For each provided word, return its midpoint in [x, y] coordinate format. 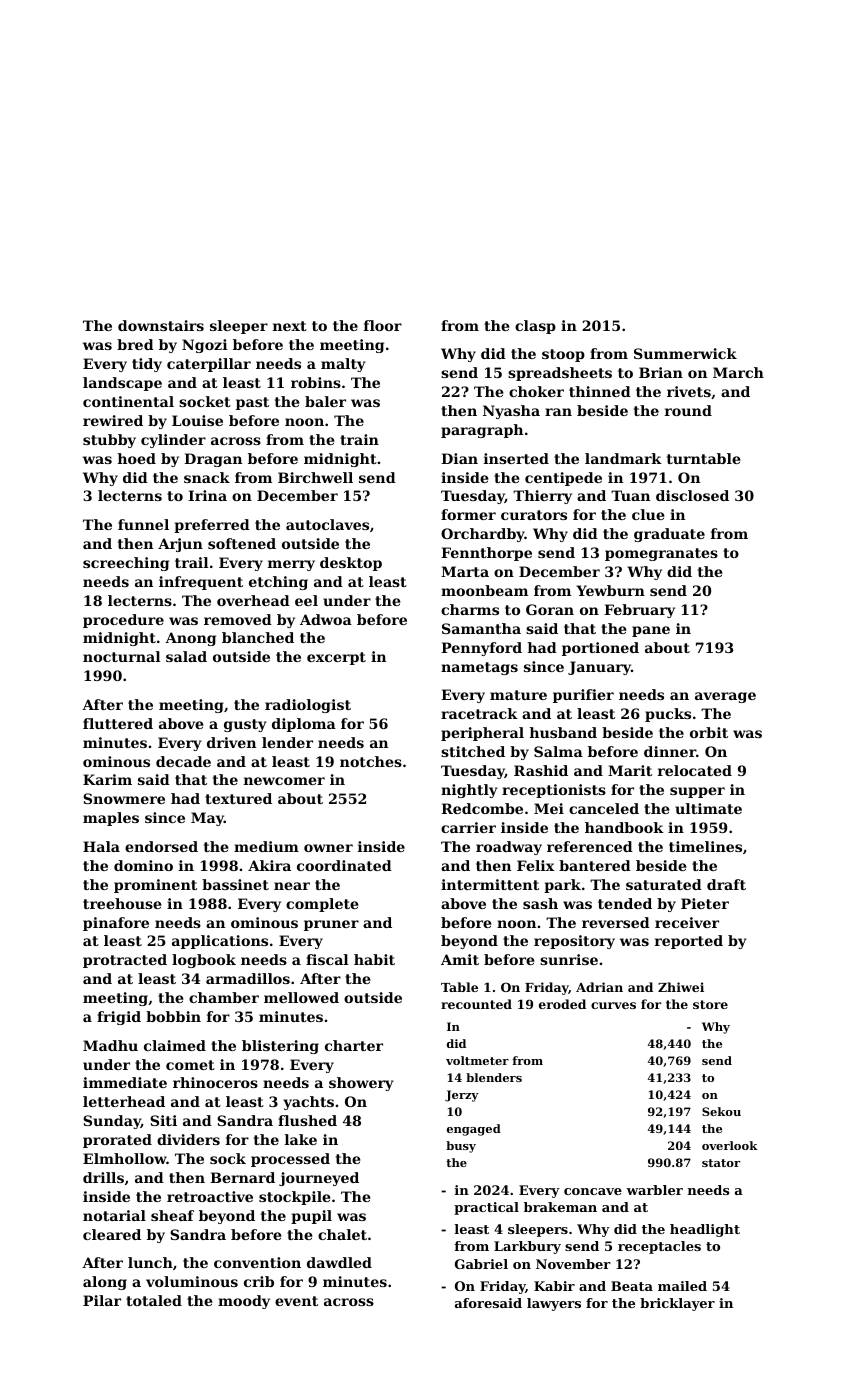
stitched [473, 751]
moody [244, 1302]
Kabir [554, 1286]
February [639, 611]
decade [183, 761]
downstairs [161, 325]
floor [383, 325]
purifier [583, 696]
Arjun [180, 545]
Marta [465, 571]
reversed [616, 922]
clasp [535, 327]
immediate [125, 1082]
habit [374, 959]
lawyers [554, 1304]
